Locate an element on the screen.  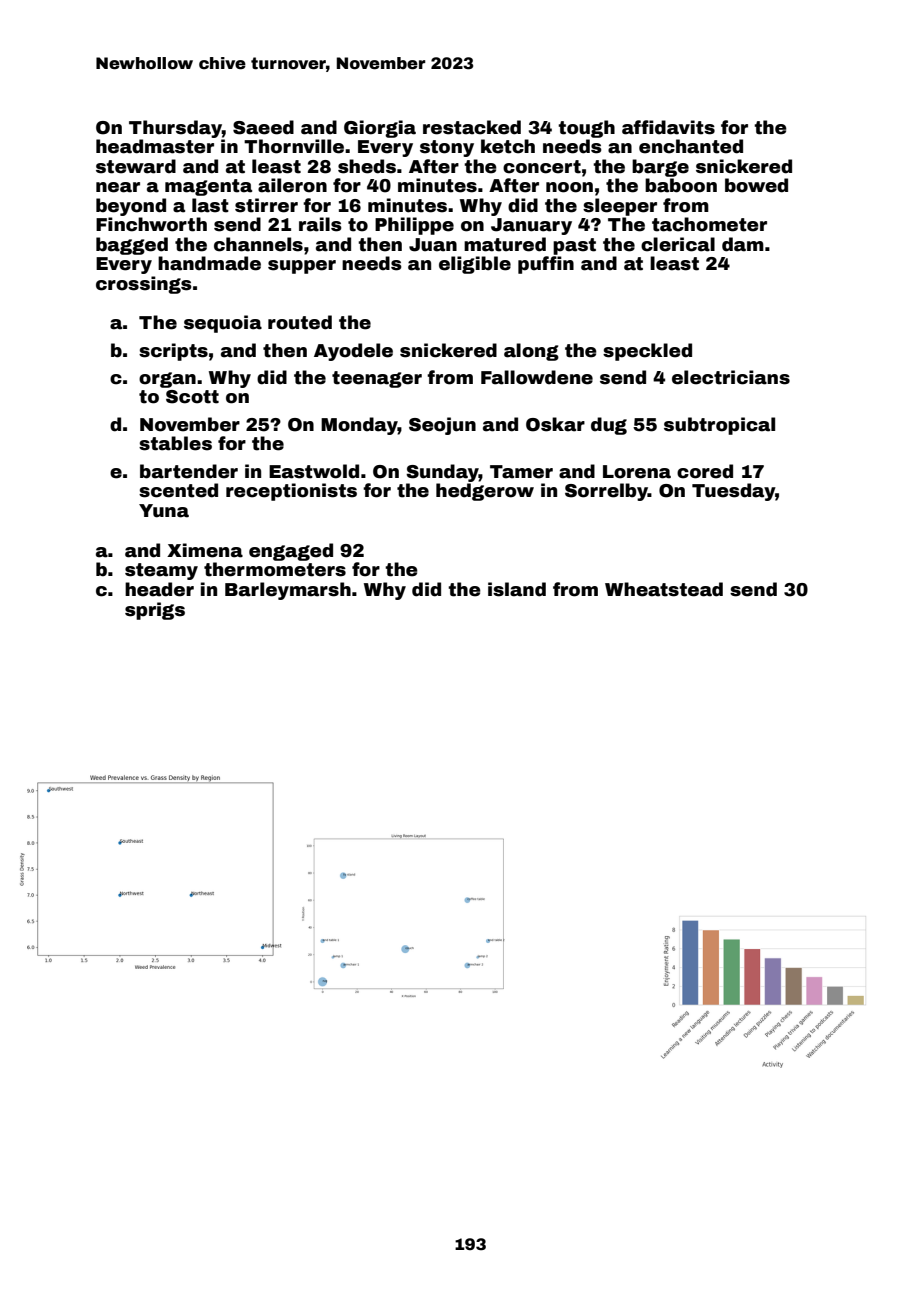
affidavits is located at coordinates (668, 127).
